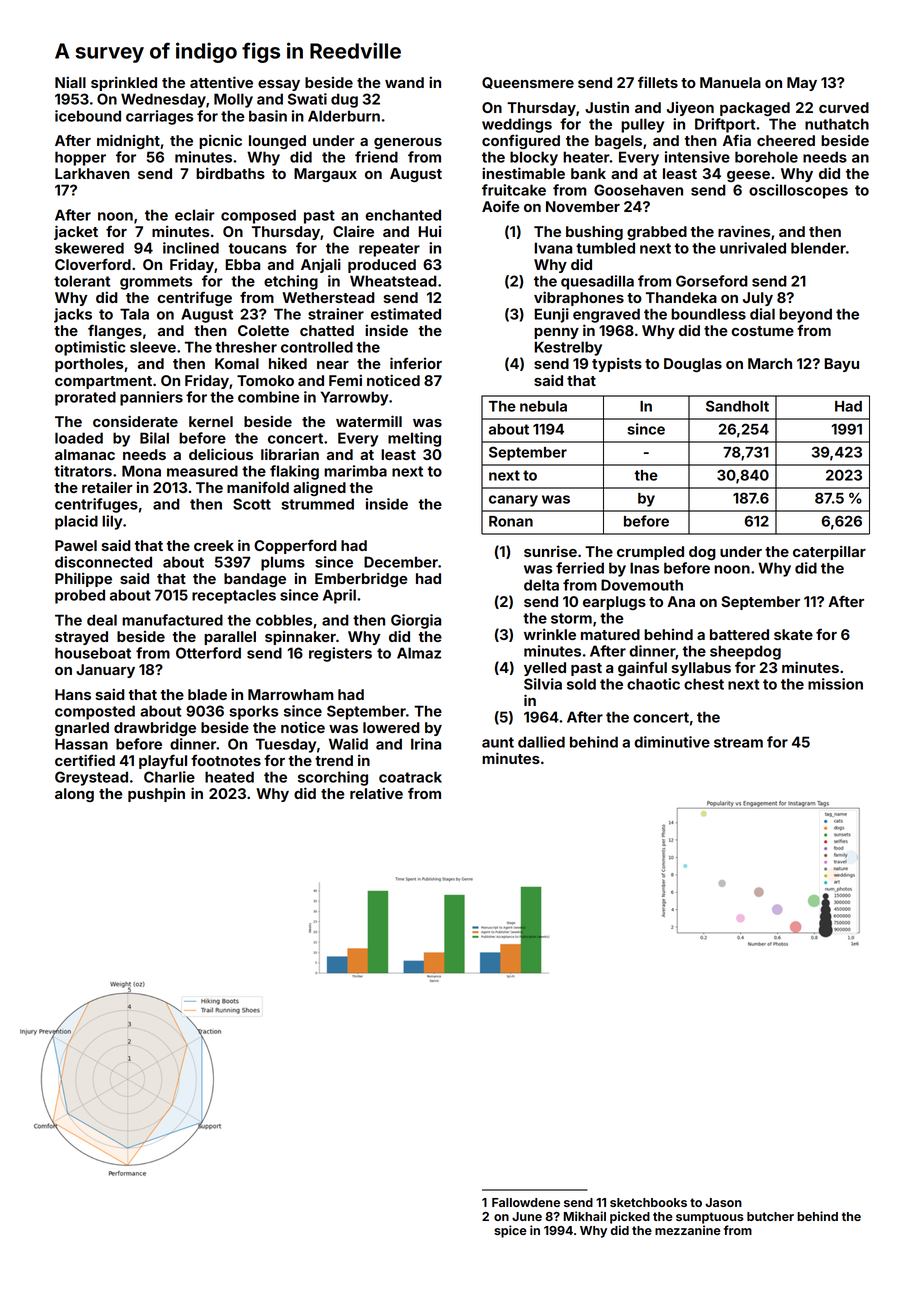 The width and height of the screenshot is (924, 1308). What do you see at coordinates (277, 142) in the screenshot?
I see `lounged` at bounding box center [277, 142].
